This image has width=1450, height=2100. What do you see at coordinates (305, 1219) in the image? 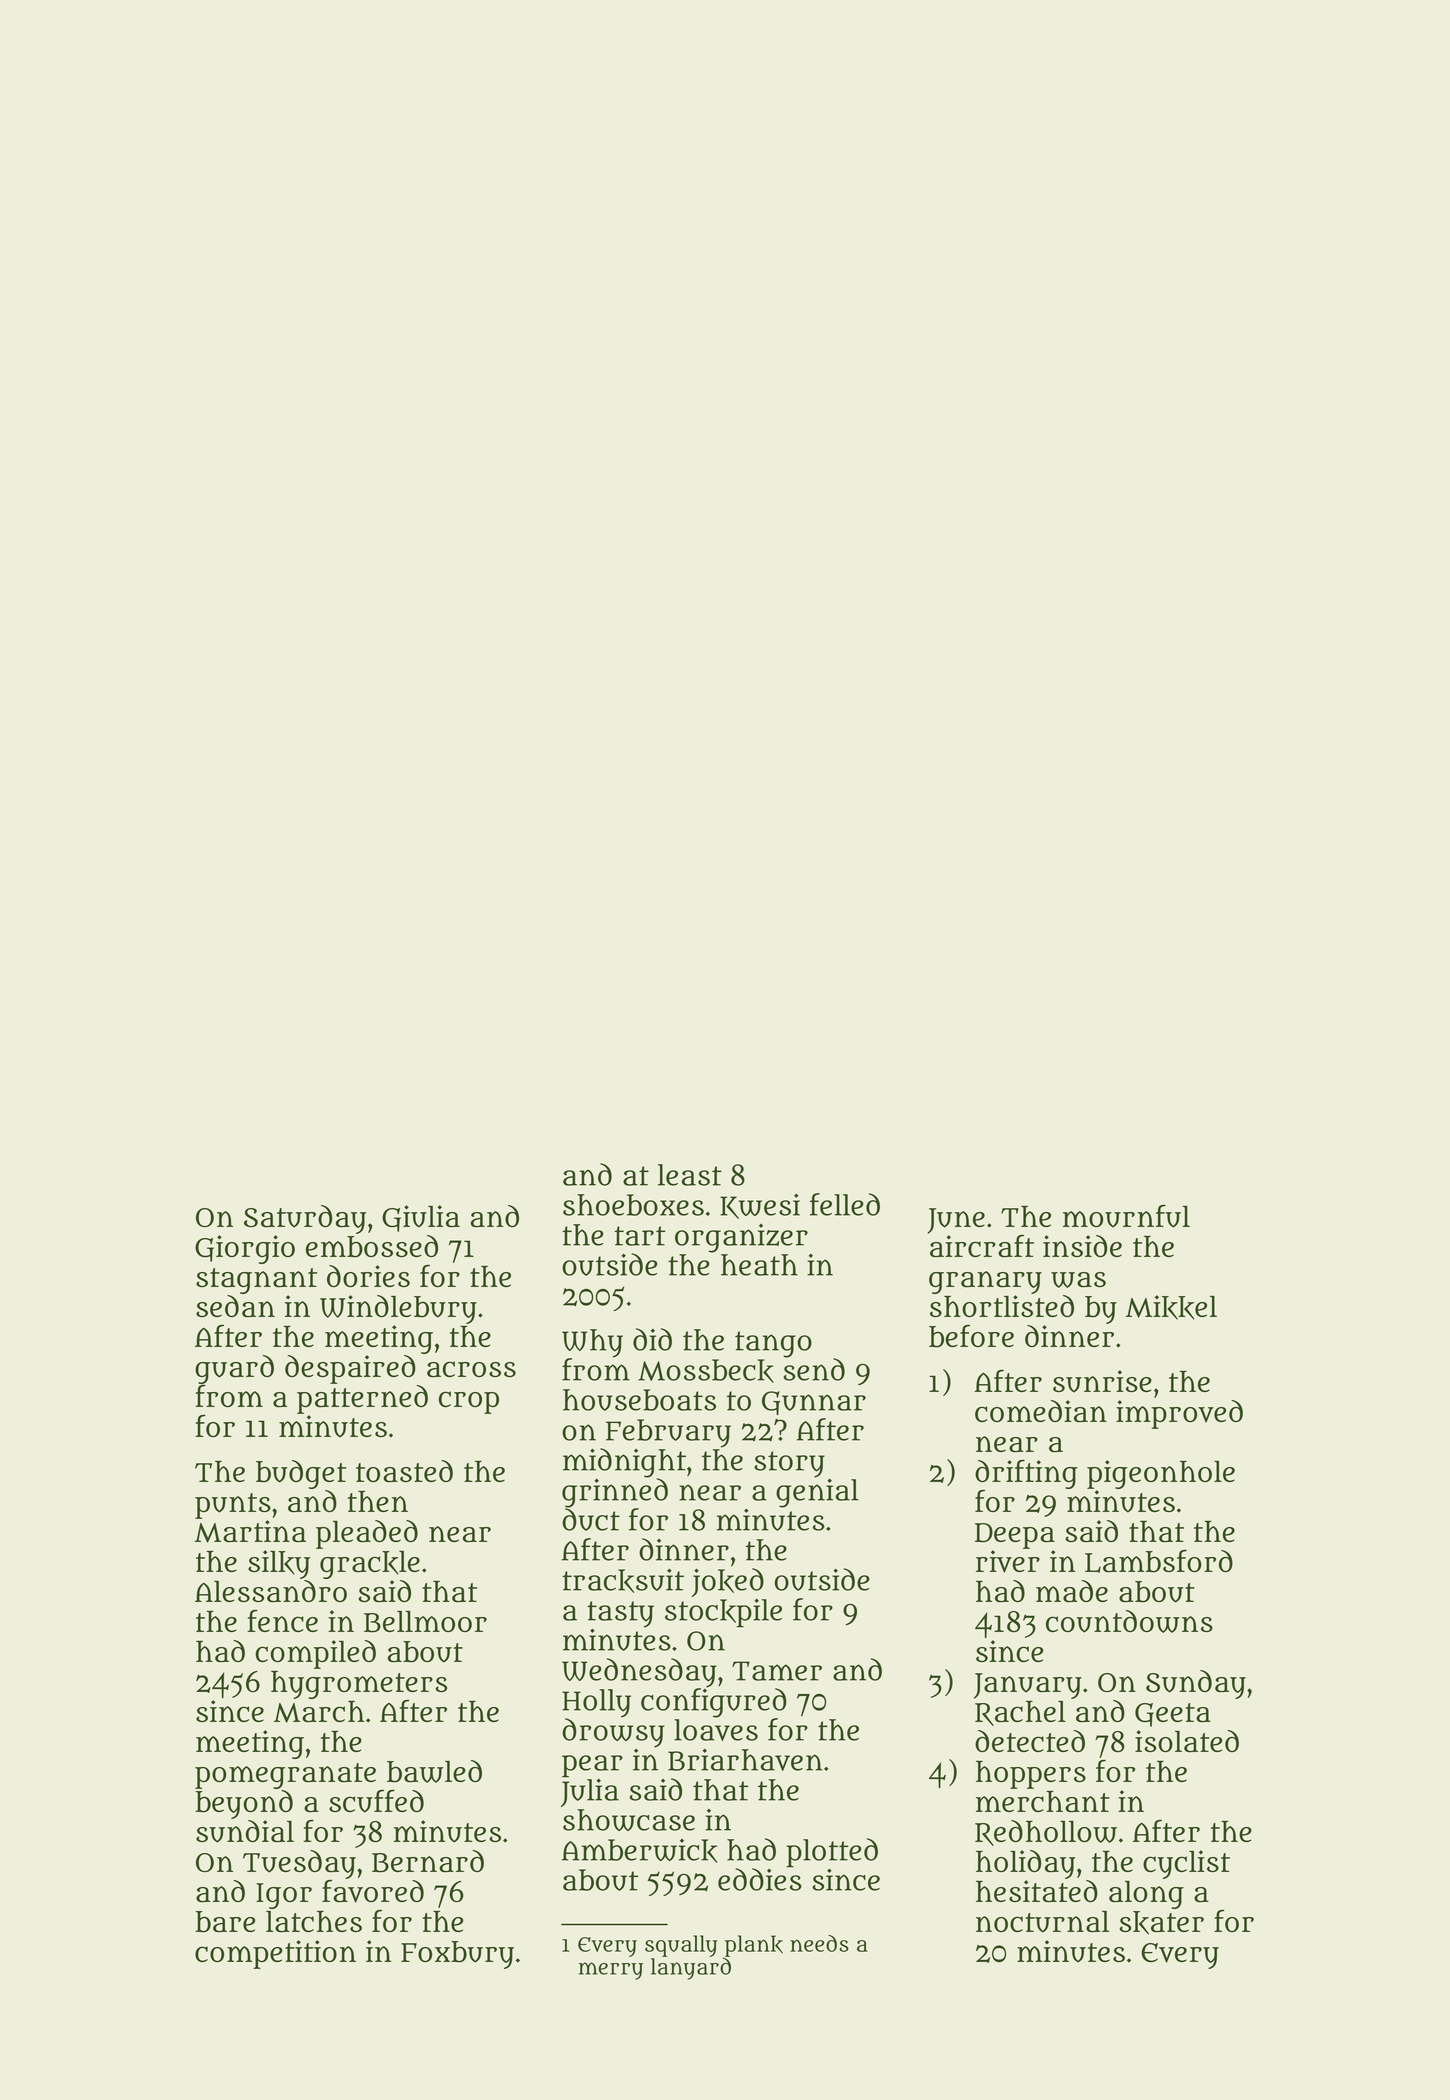
I see `Saturday` at bounding box center [305, 1219].
